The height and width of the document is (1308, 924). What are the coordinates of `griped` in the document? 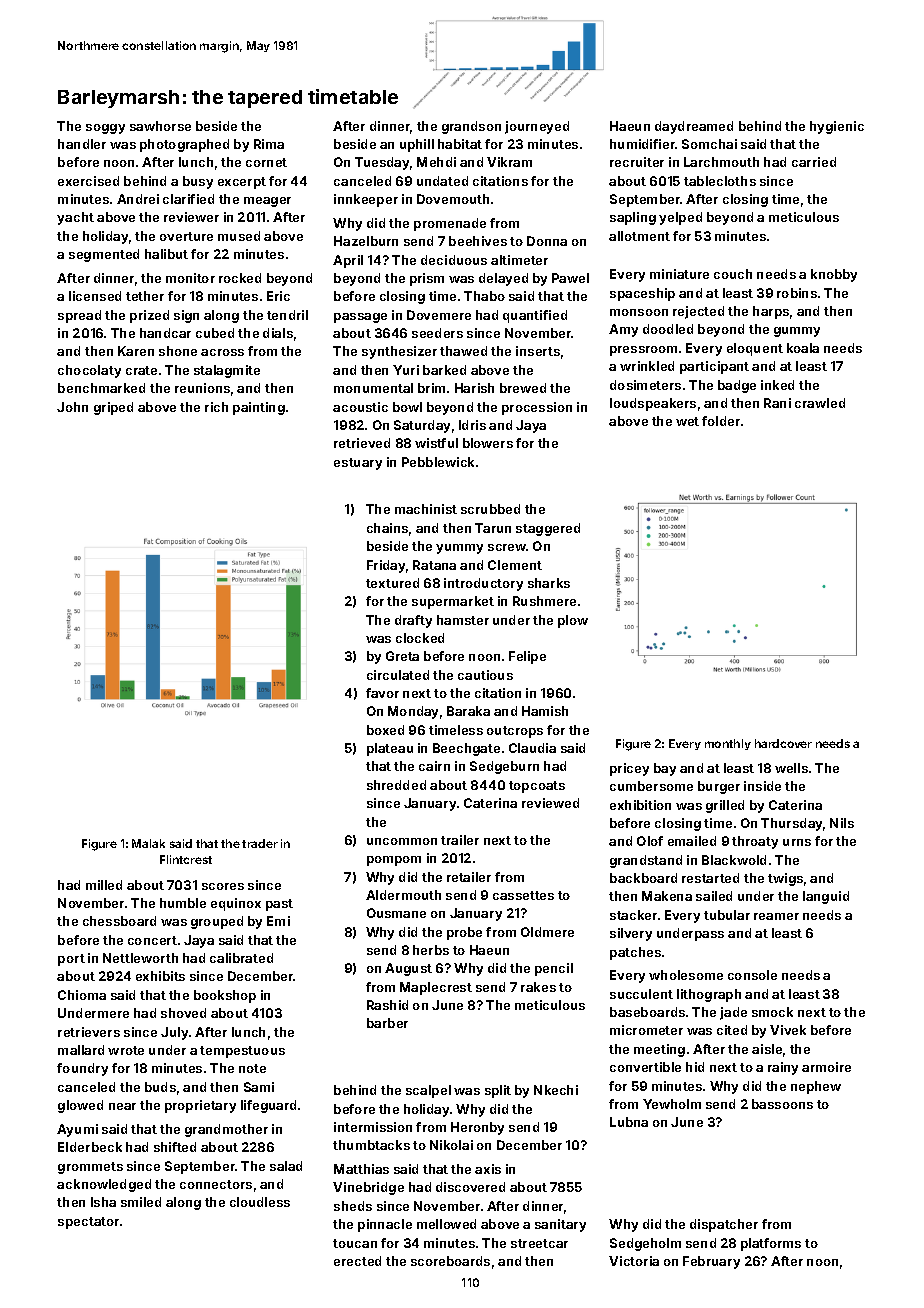 It's located at (113, 408).
